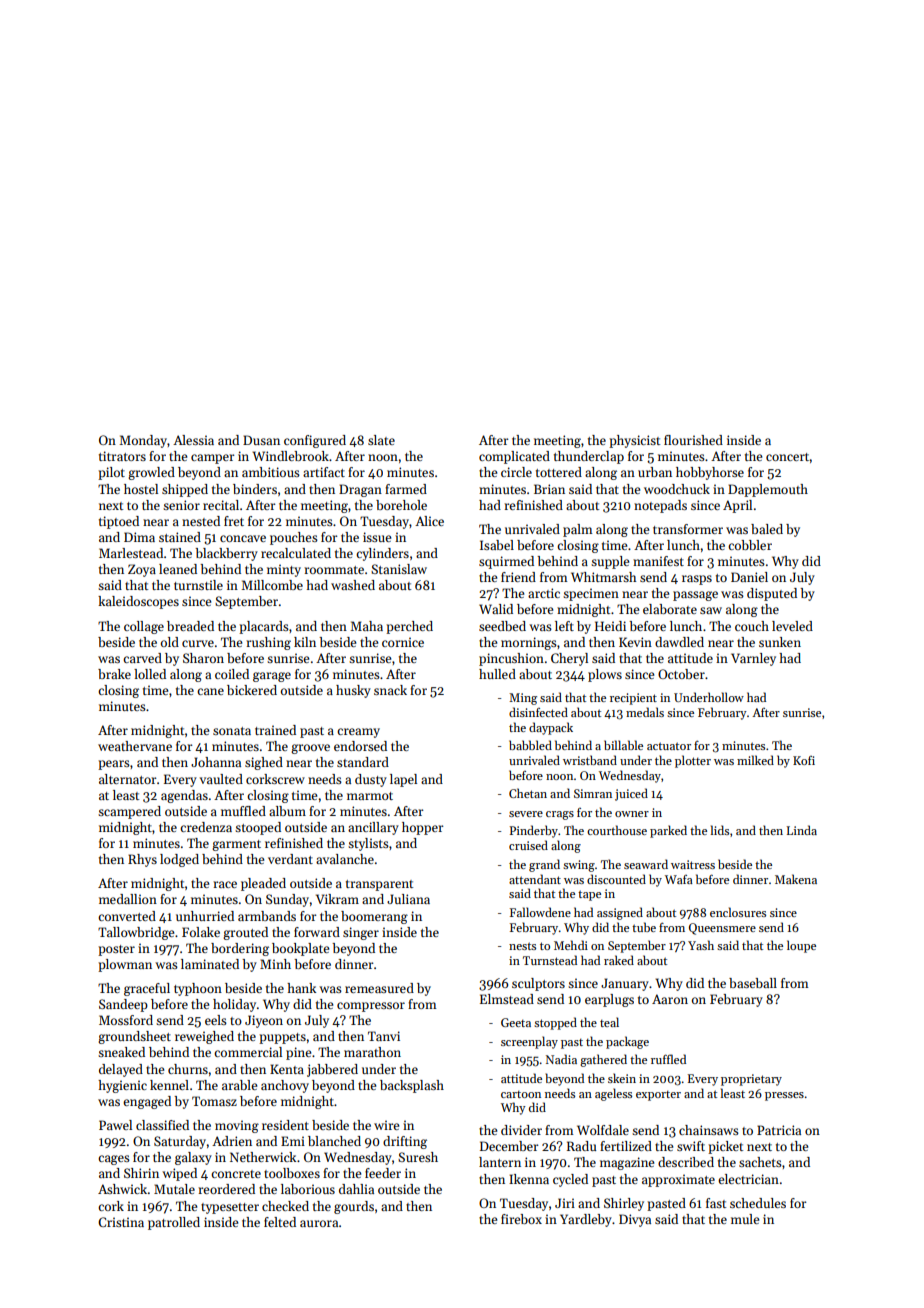 The image size is (924, 1308). Describe the element at coordinates (418, 1157) in the image. I see `Suresh` at that location.
